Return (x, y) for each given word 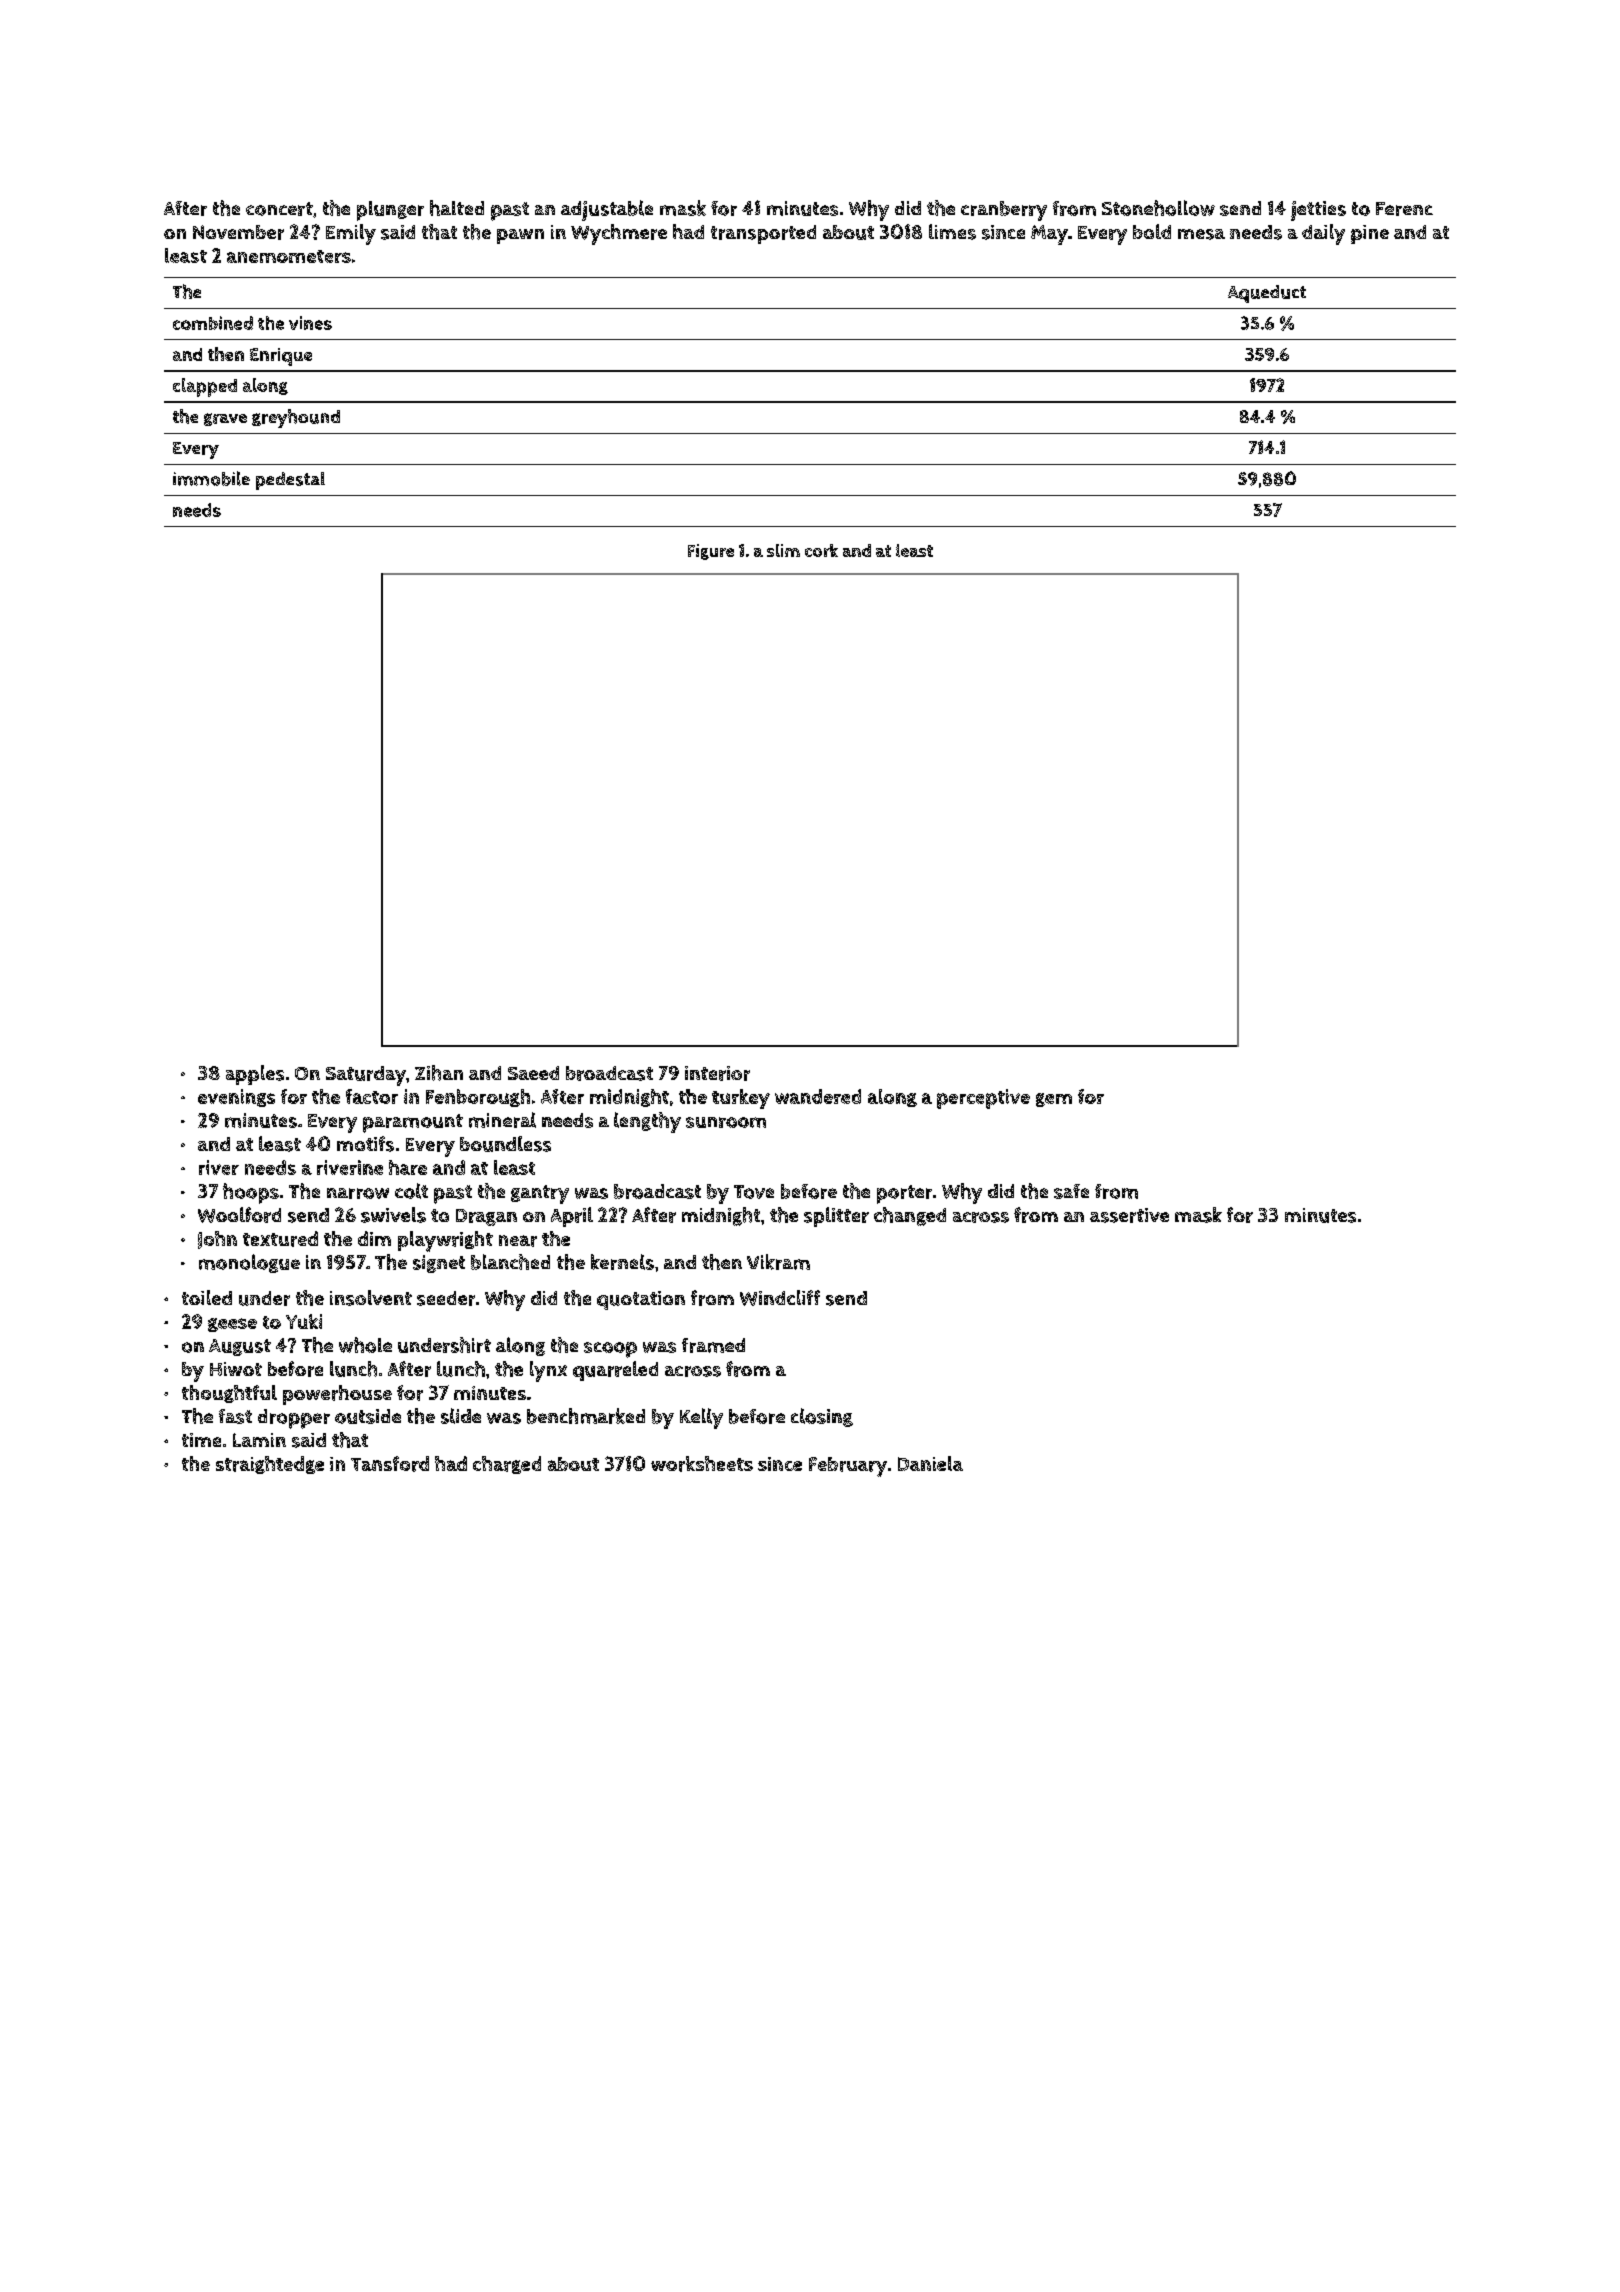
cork (821, 550)
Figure (711, 552)
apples (255, 1075)
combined (213, 323)
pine (1370, 234)
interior (717, 1073)
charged (507, 1465)
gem (1054, 1100)
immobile (211, 478)
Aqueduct (1267, 294)
